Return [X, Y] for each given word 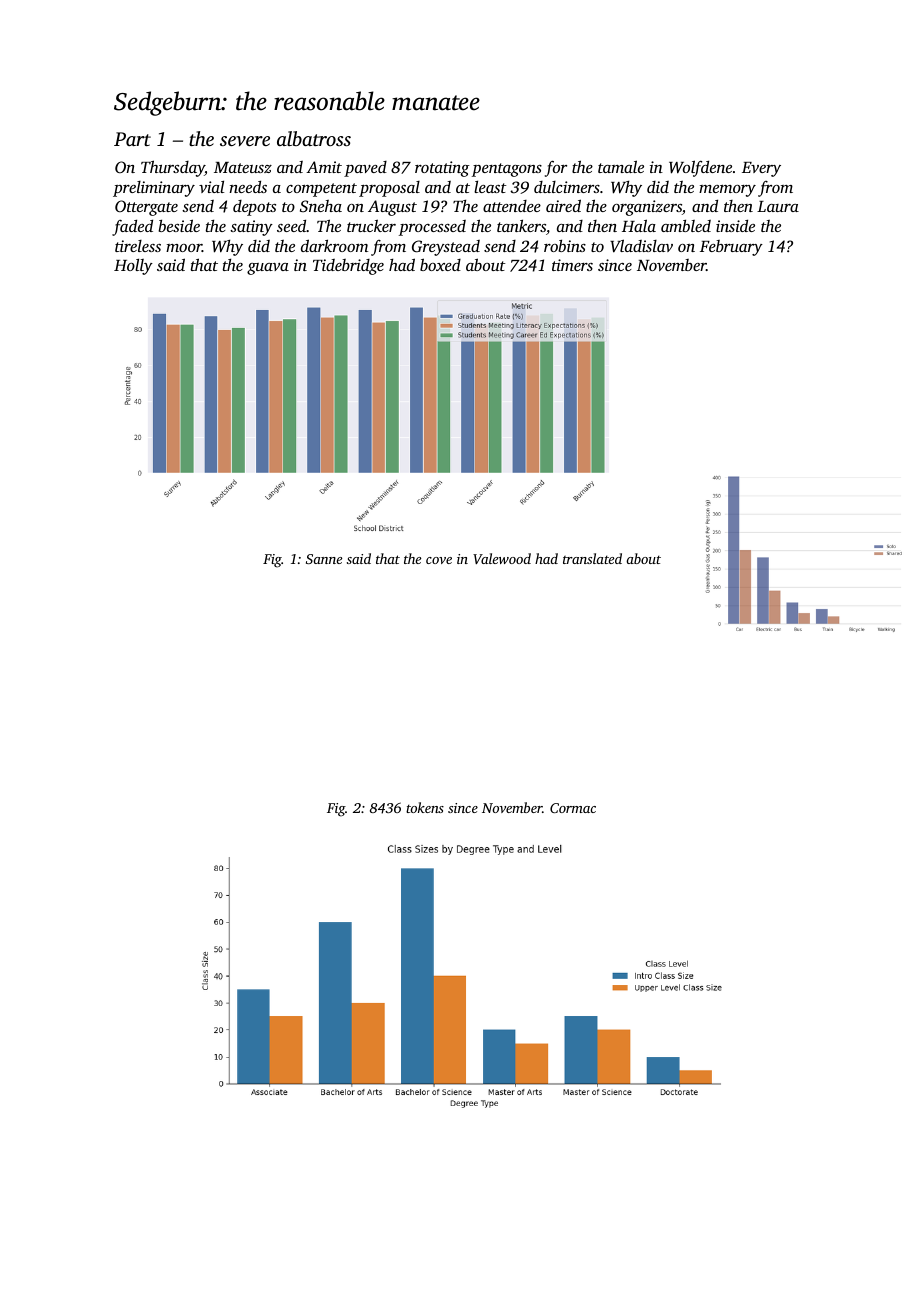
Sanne [324, 559]
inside [735, 225]
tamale [621, 166]
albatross [314, 138]
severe [245, 141]
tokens [425, 807]
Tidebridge [348, 267]
